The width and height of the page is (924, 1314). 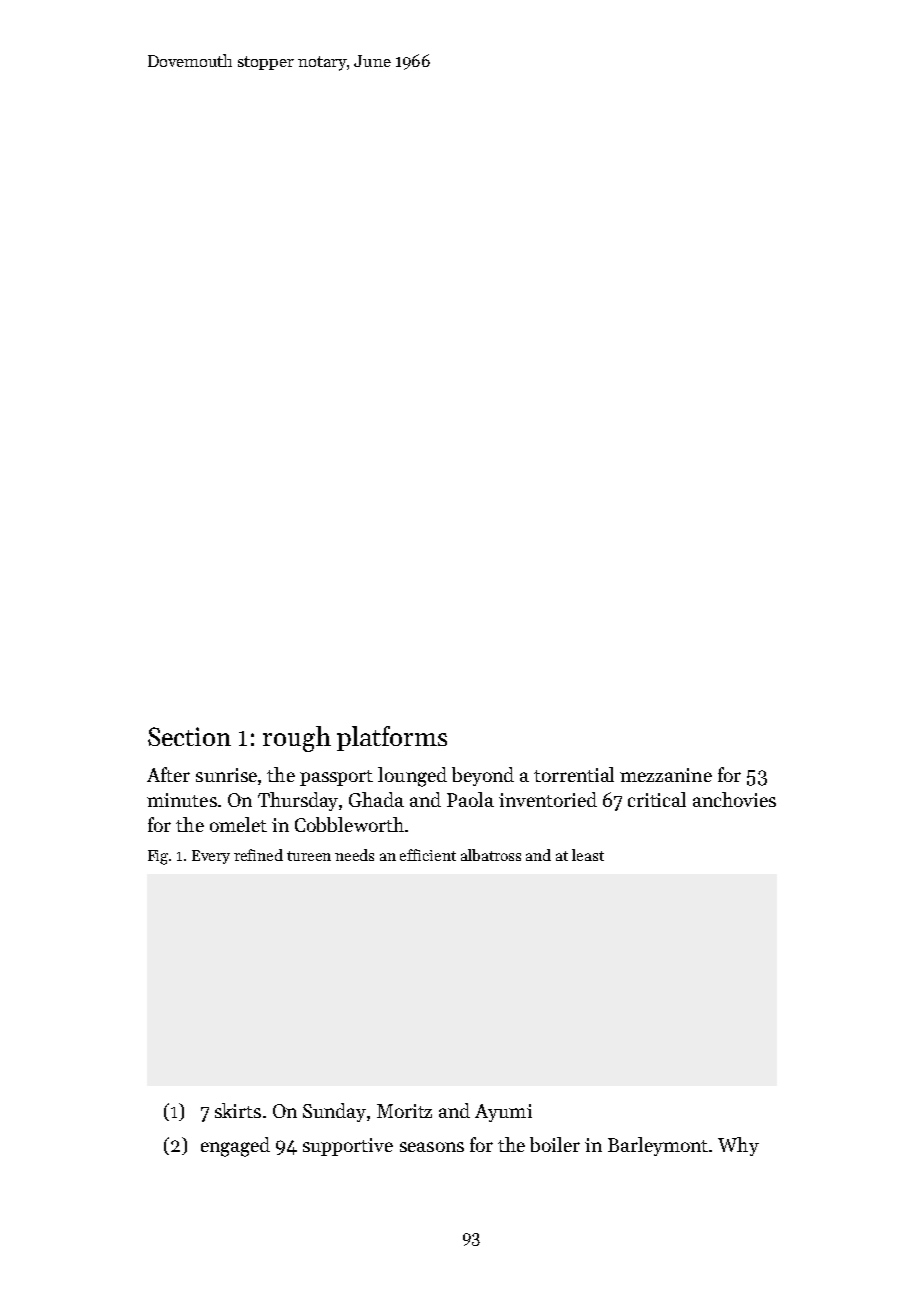 I want to click on lounged, so click(x=412, y=777).
